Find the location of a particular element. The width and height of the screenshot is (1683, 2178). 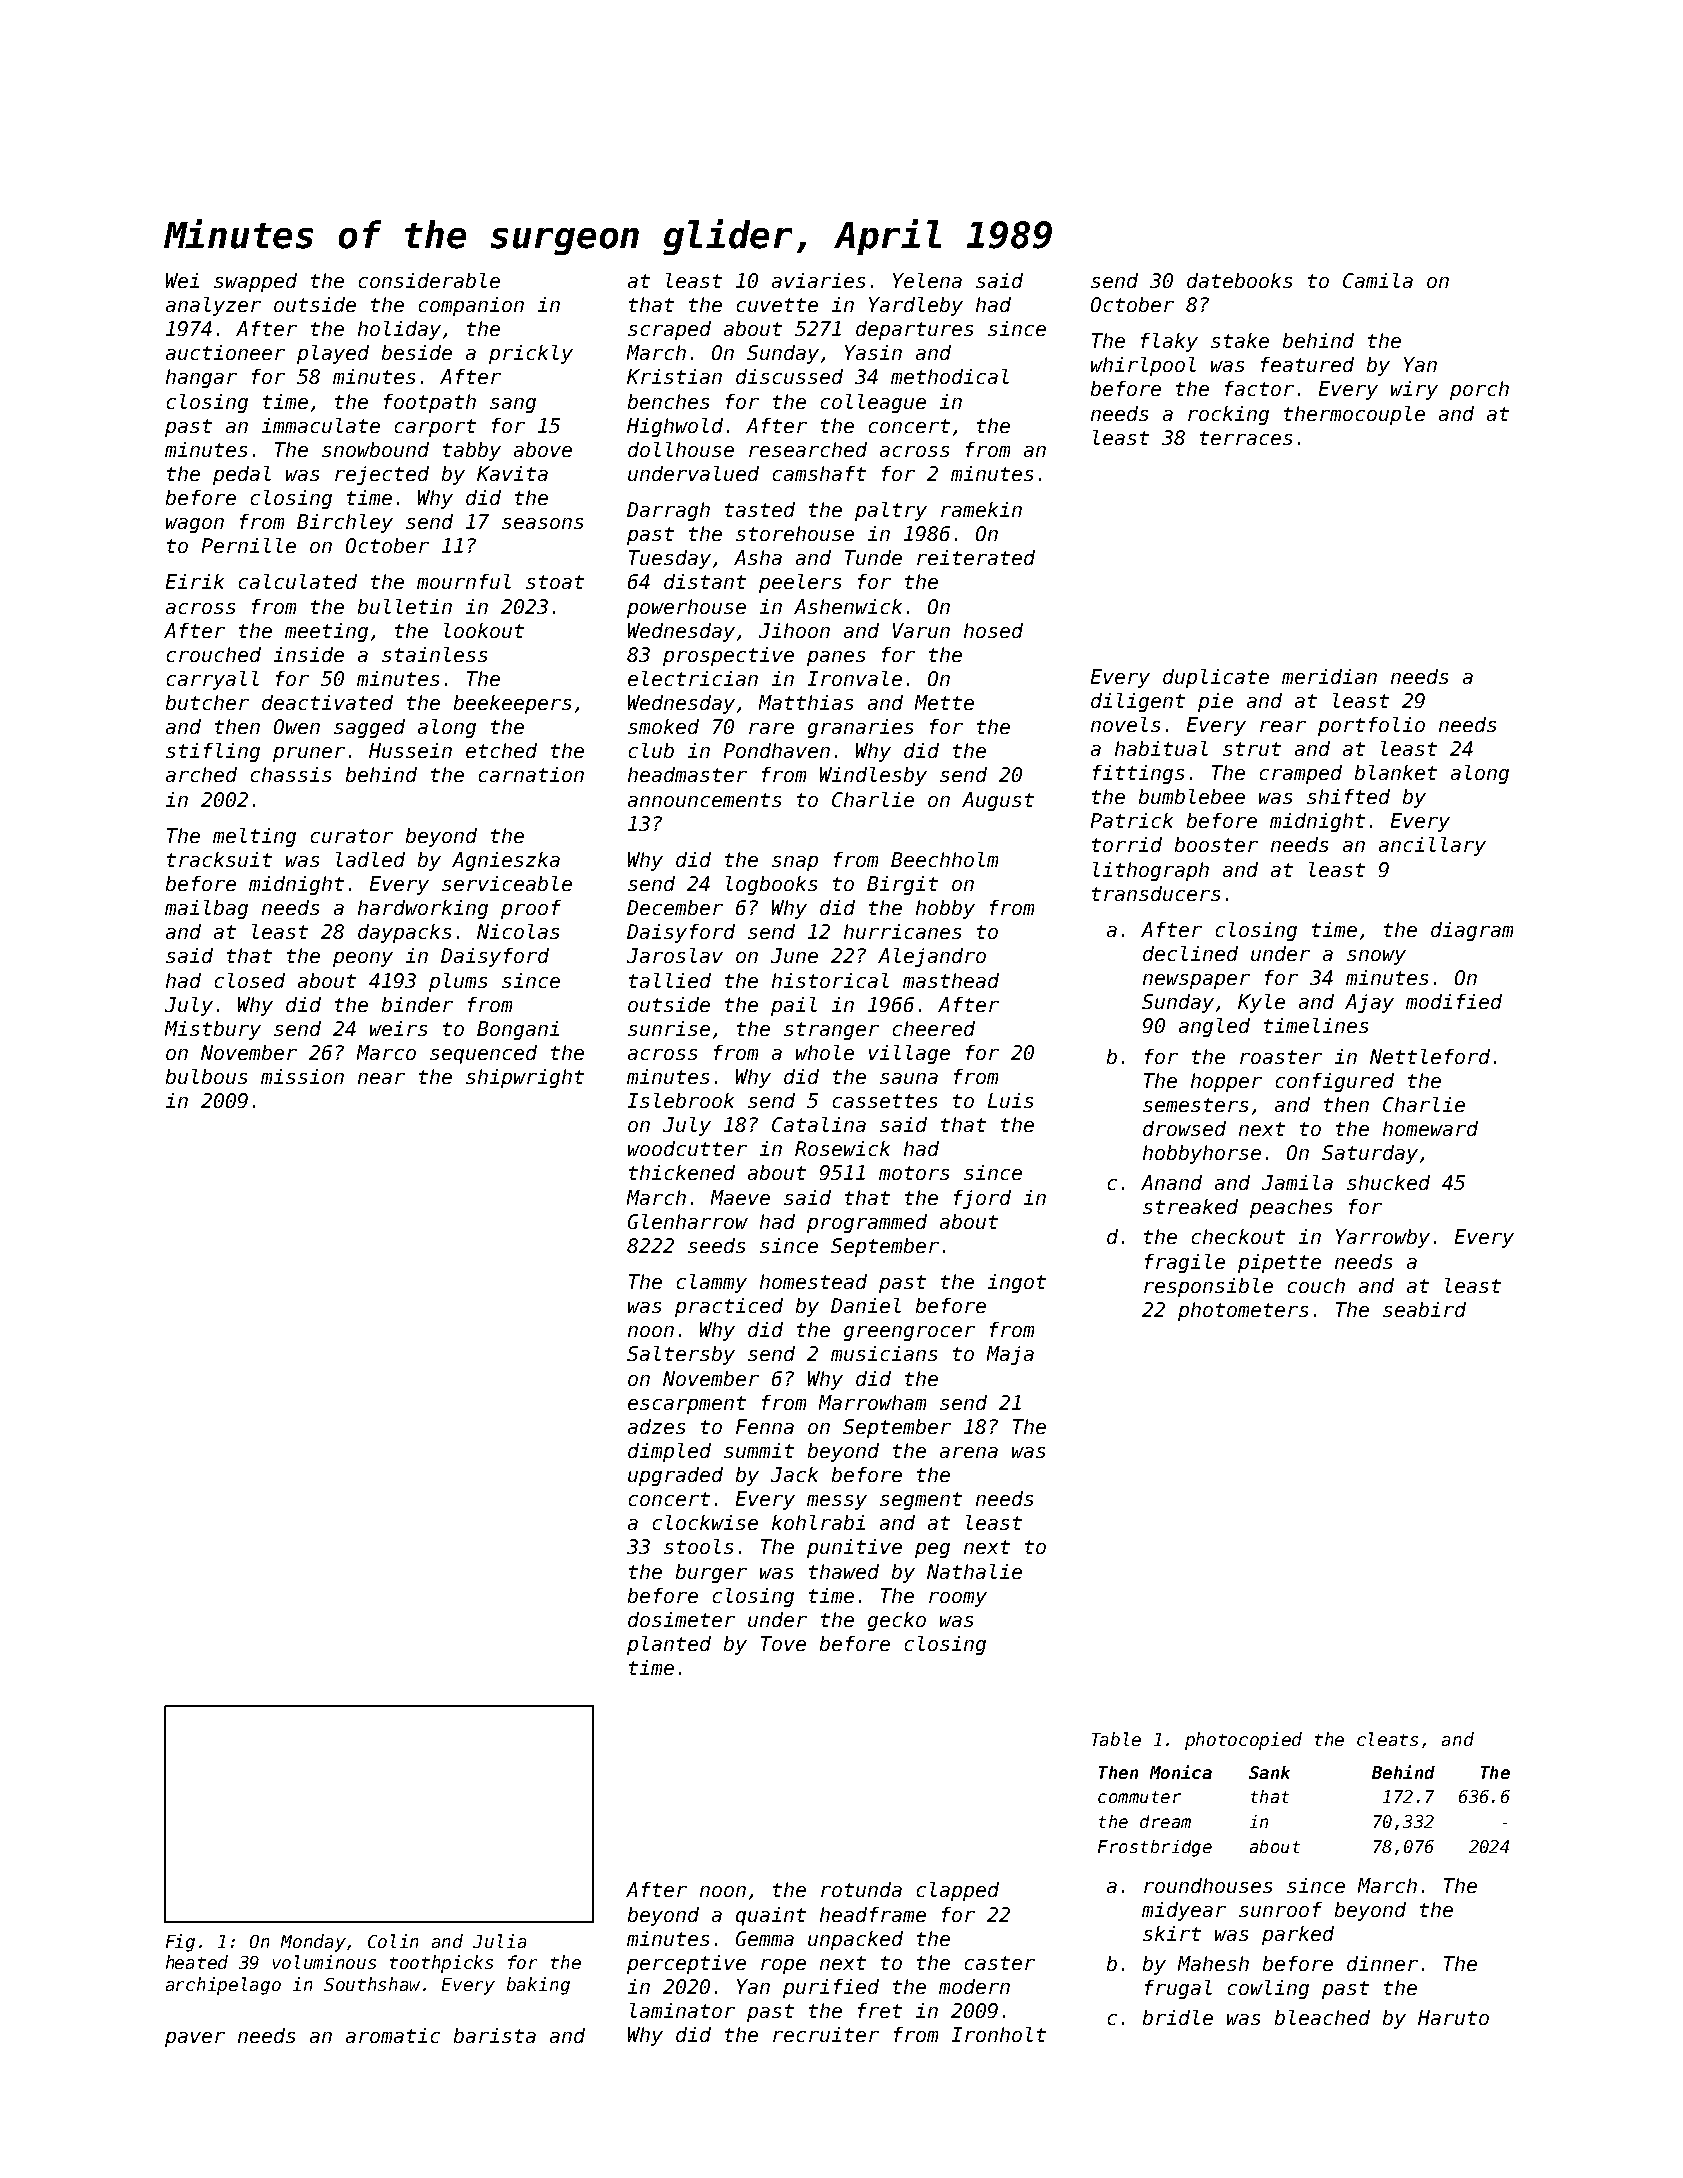

Julia is located at coordinates (499, 1941).
